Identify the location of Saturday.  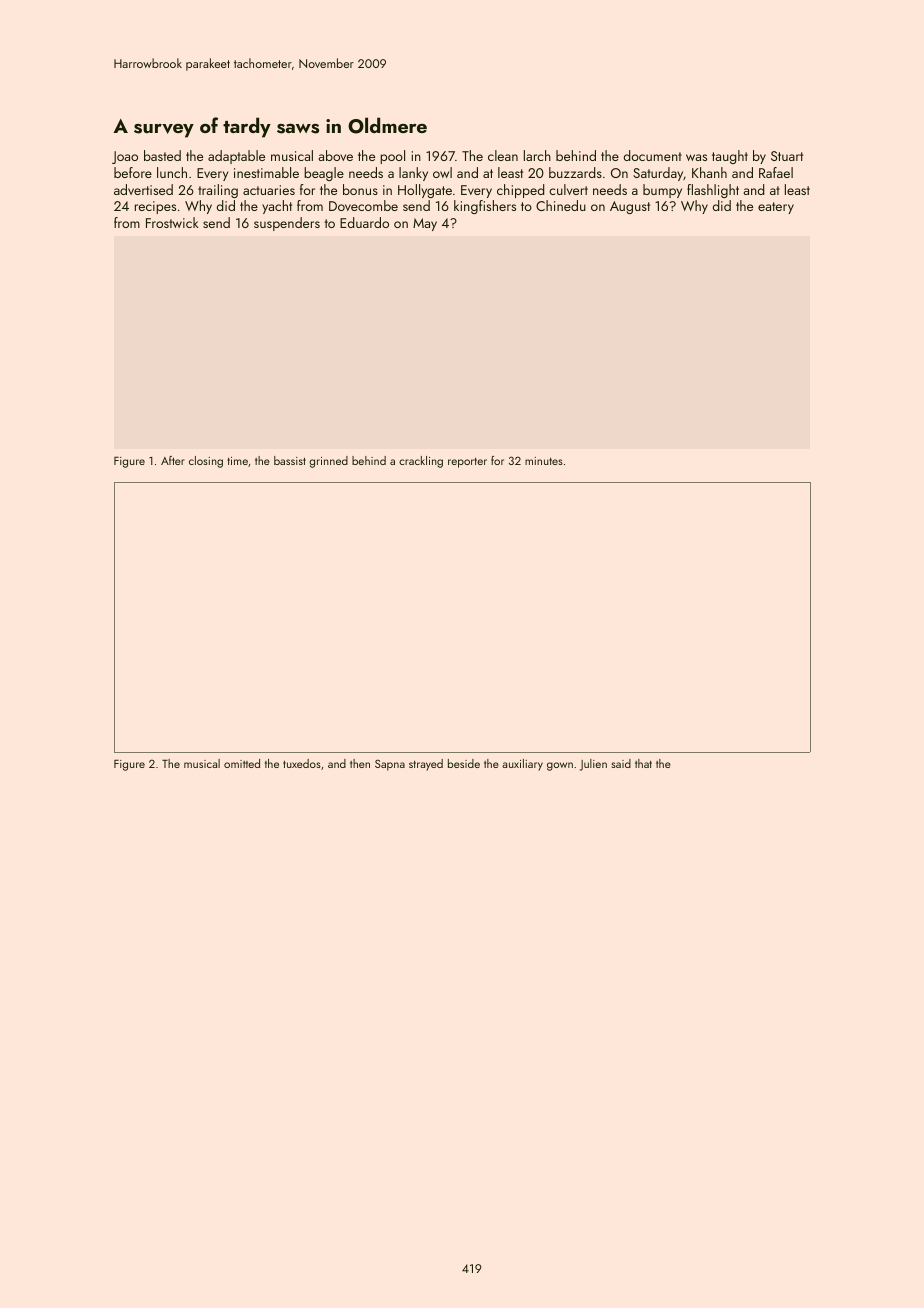
(658, 174).
